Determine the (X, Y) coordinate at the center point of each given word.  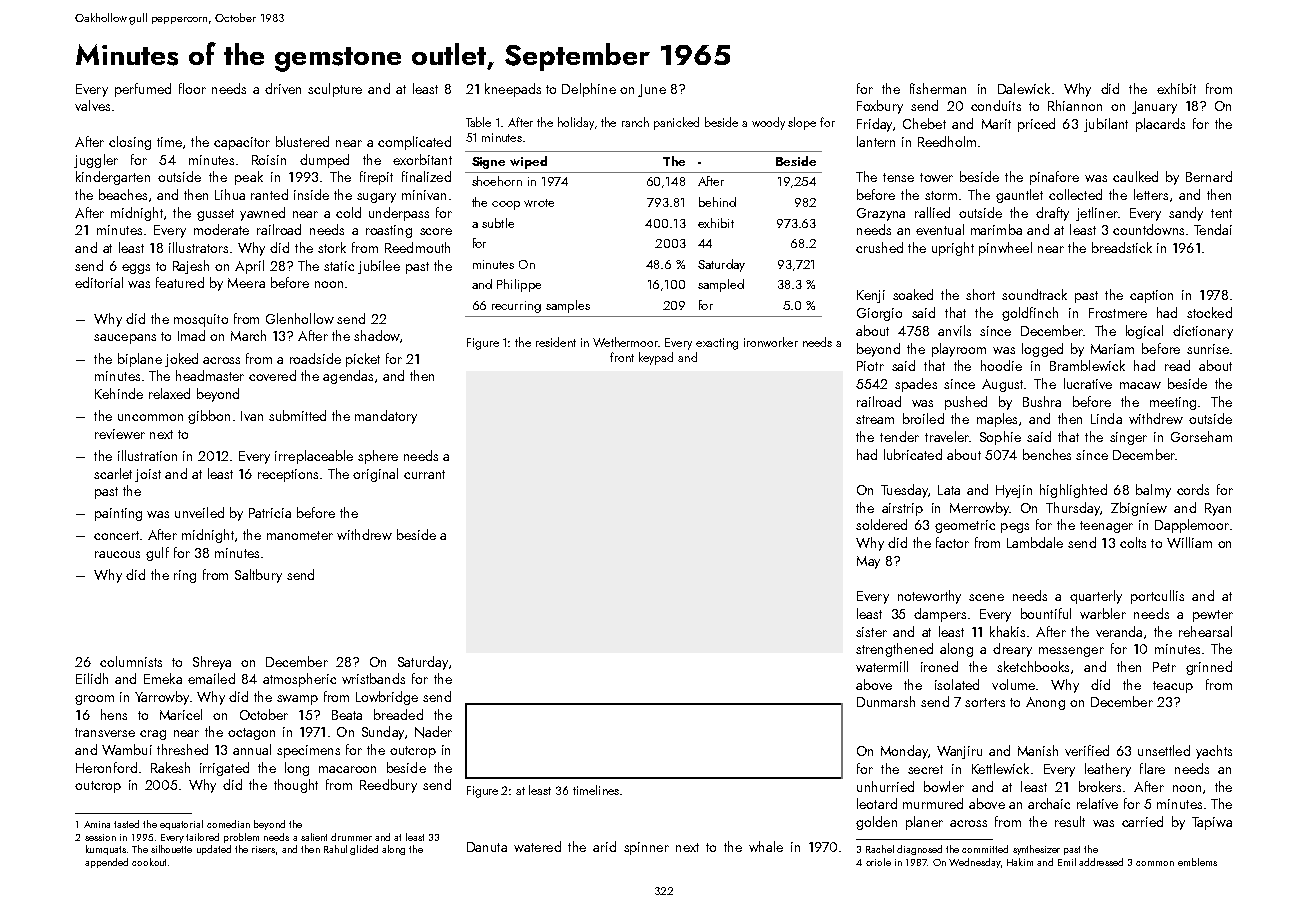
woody (768, 123)
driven (283, 88)
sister (871, 632)
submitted (297, 415)
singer (1128, 438)
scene (986, 597)
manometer (300, 535)
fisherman (938, 88)
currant (424, 474)
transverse (105, 732)
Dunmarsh (886, 701)
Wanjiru (959, 752)
